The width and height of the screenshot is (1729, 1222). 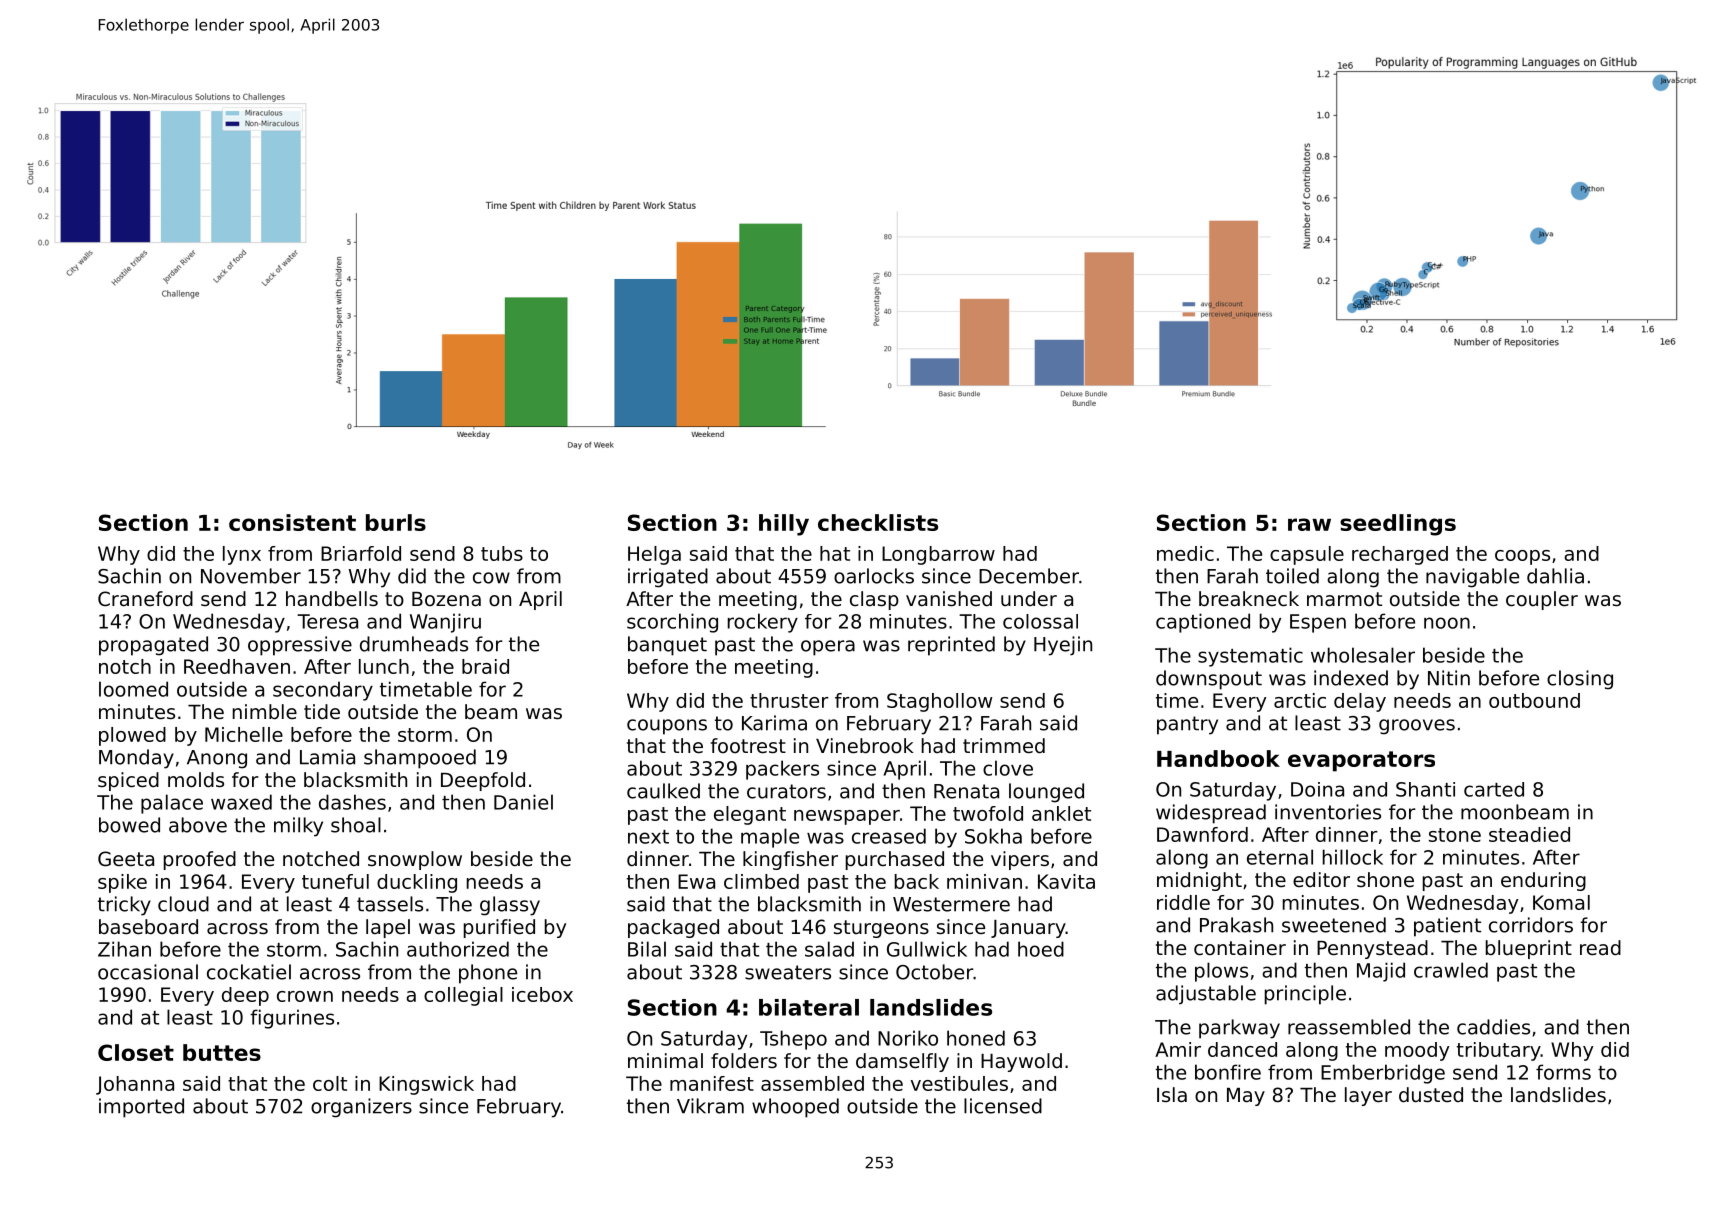 What do you see at coordinates (305, 996) in the screenshot?
I see `crown` at bounding box center [305, 996].
